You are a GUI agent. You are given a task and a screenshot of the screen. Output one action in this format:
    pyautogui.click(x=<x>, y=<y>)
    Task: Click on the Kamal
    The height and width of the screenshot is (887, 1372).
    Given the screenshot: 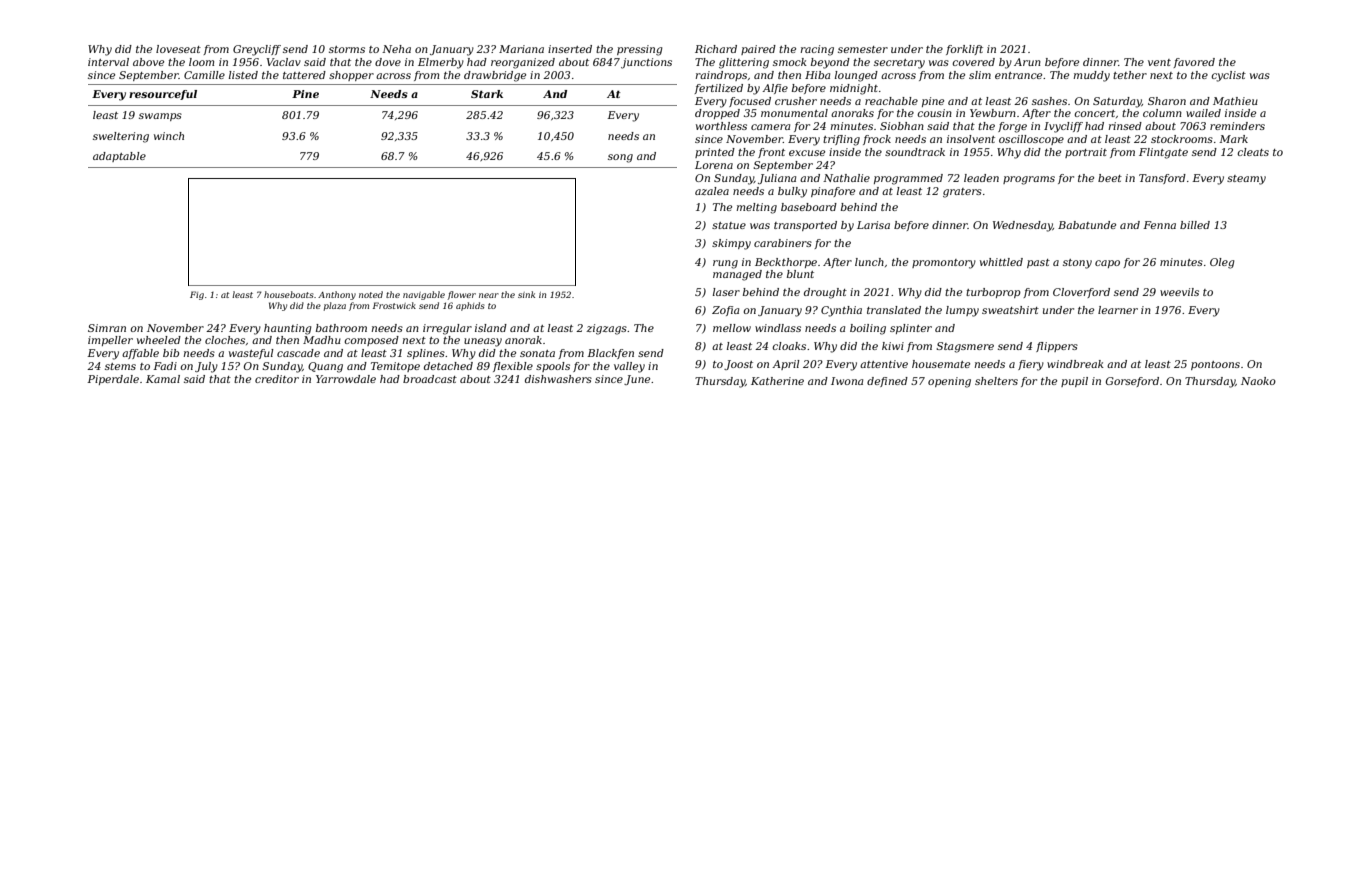 What is the action you would take?
    pyautogui.click(x=163, y=379)
